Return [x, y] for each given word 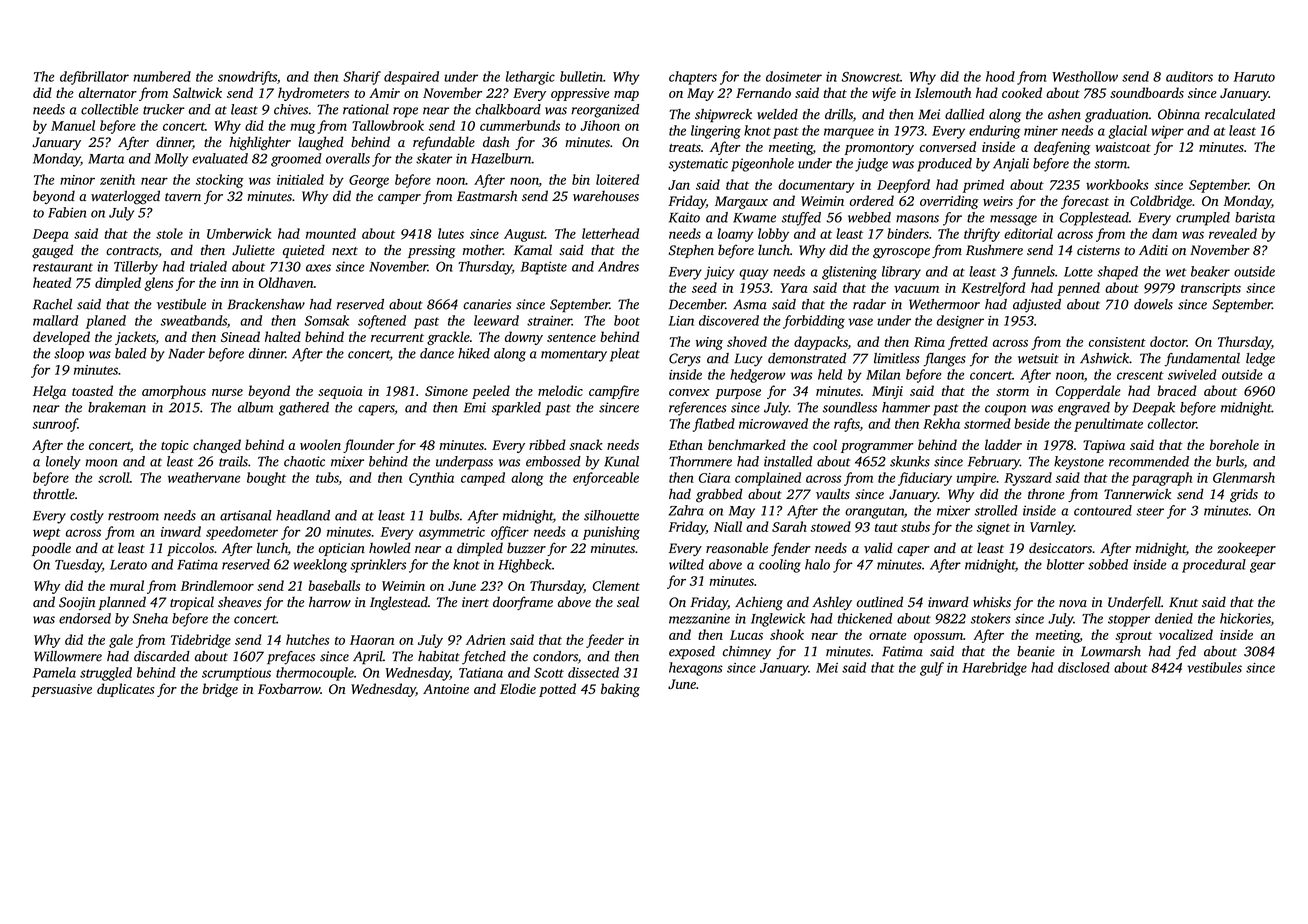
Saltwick [197, 92]
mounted [331, 233]
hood [1000, 76]
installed [788, 461]
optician [342, 549]
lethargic [530, 78]
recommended [1149, 461]
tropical [192, 603]
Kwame [754, 218]
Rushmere [994, 250]
